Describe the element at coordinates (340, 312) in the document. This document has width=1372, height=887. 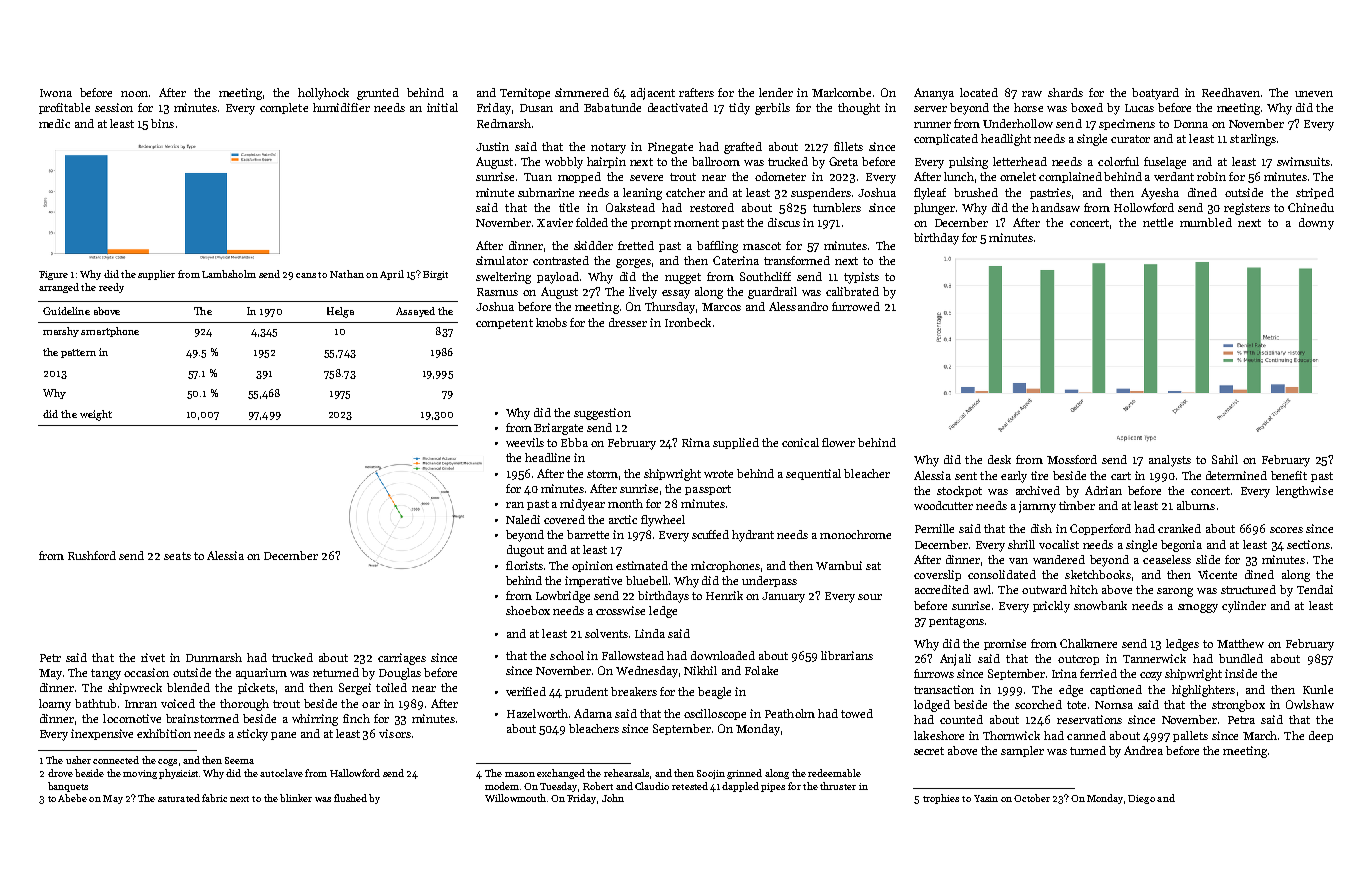
I see `Helga` at that location.
